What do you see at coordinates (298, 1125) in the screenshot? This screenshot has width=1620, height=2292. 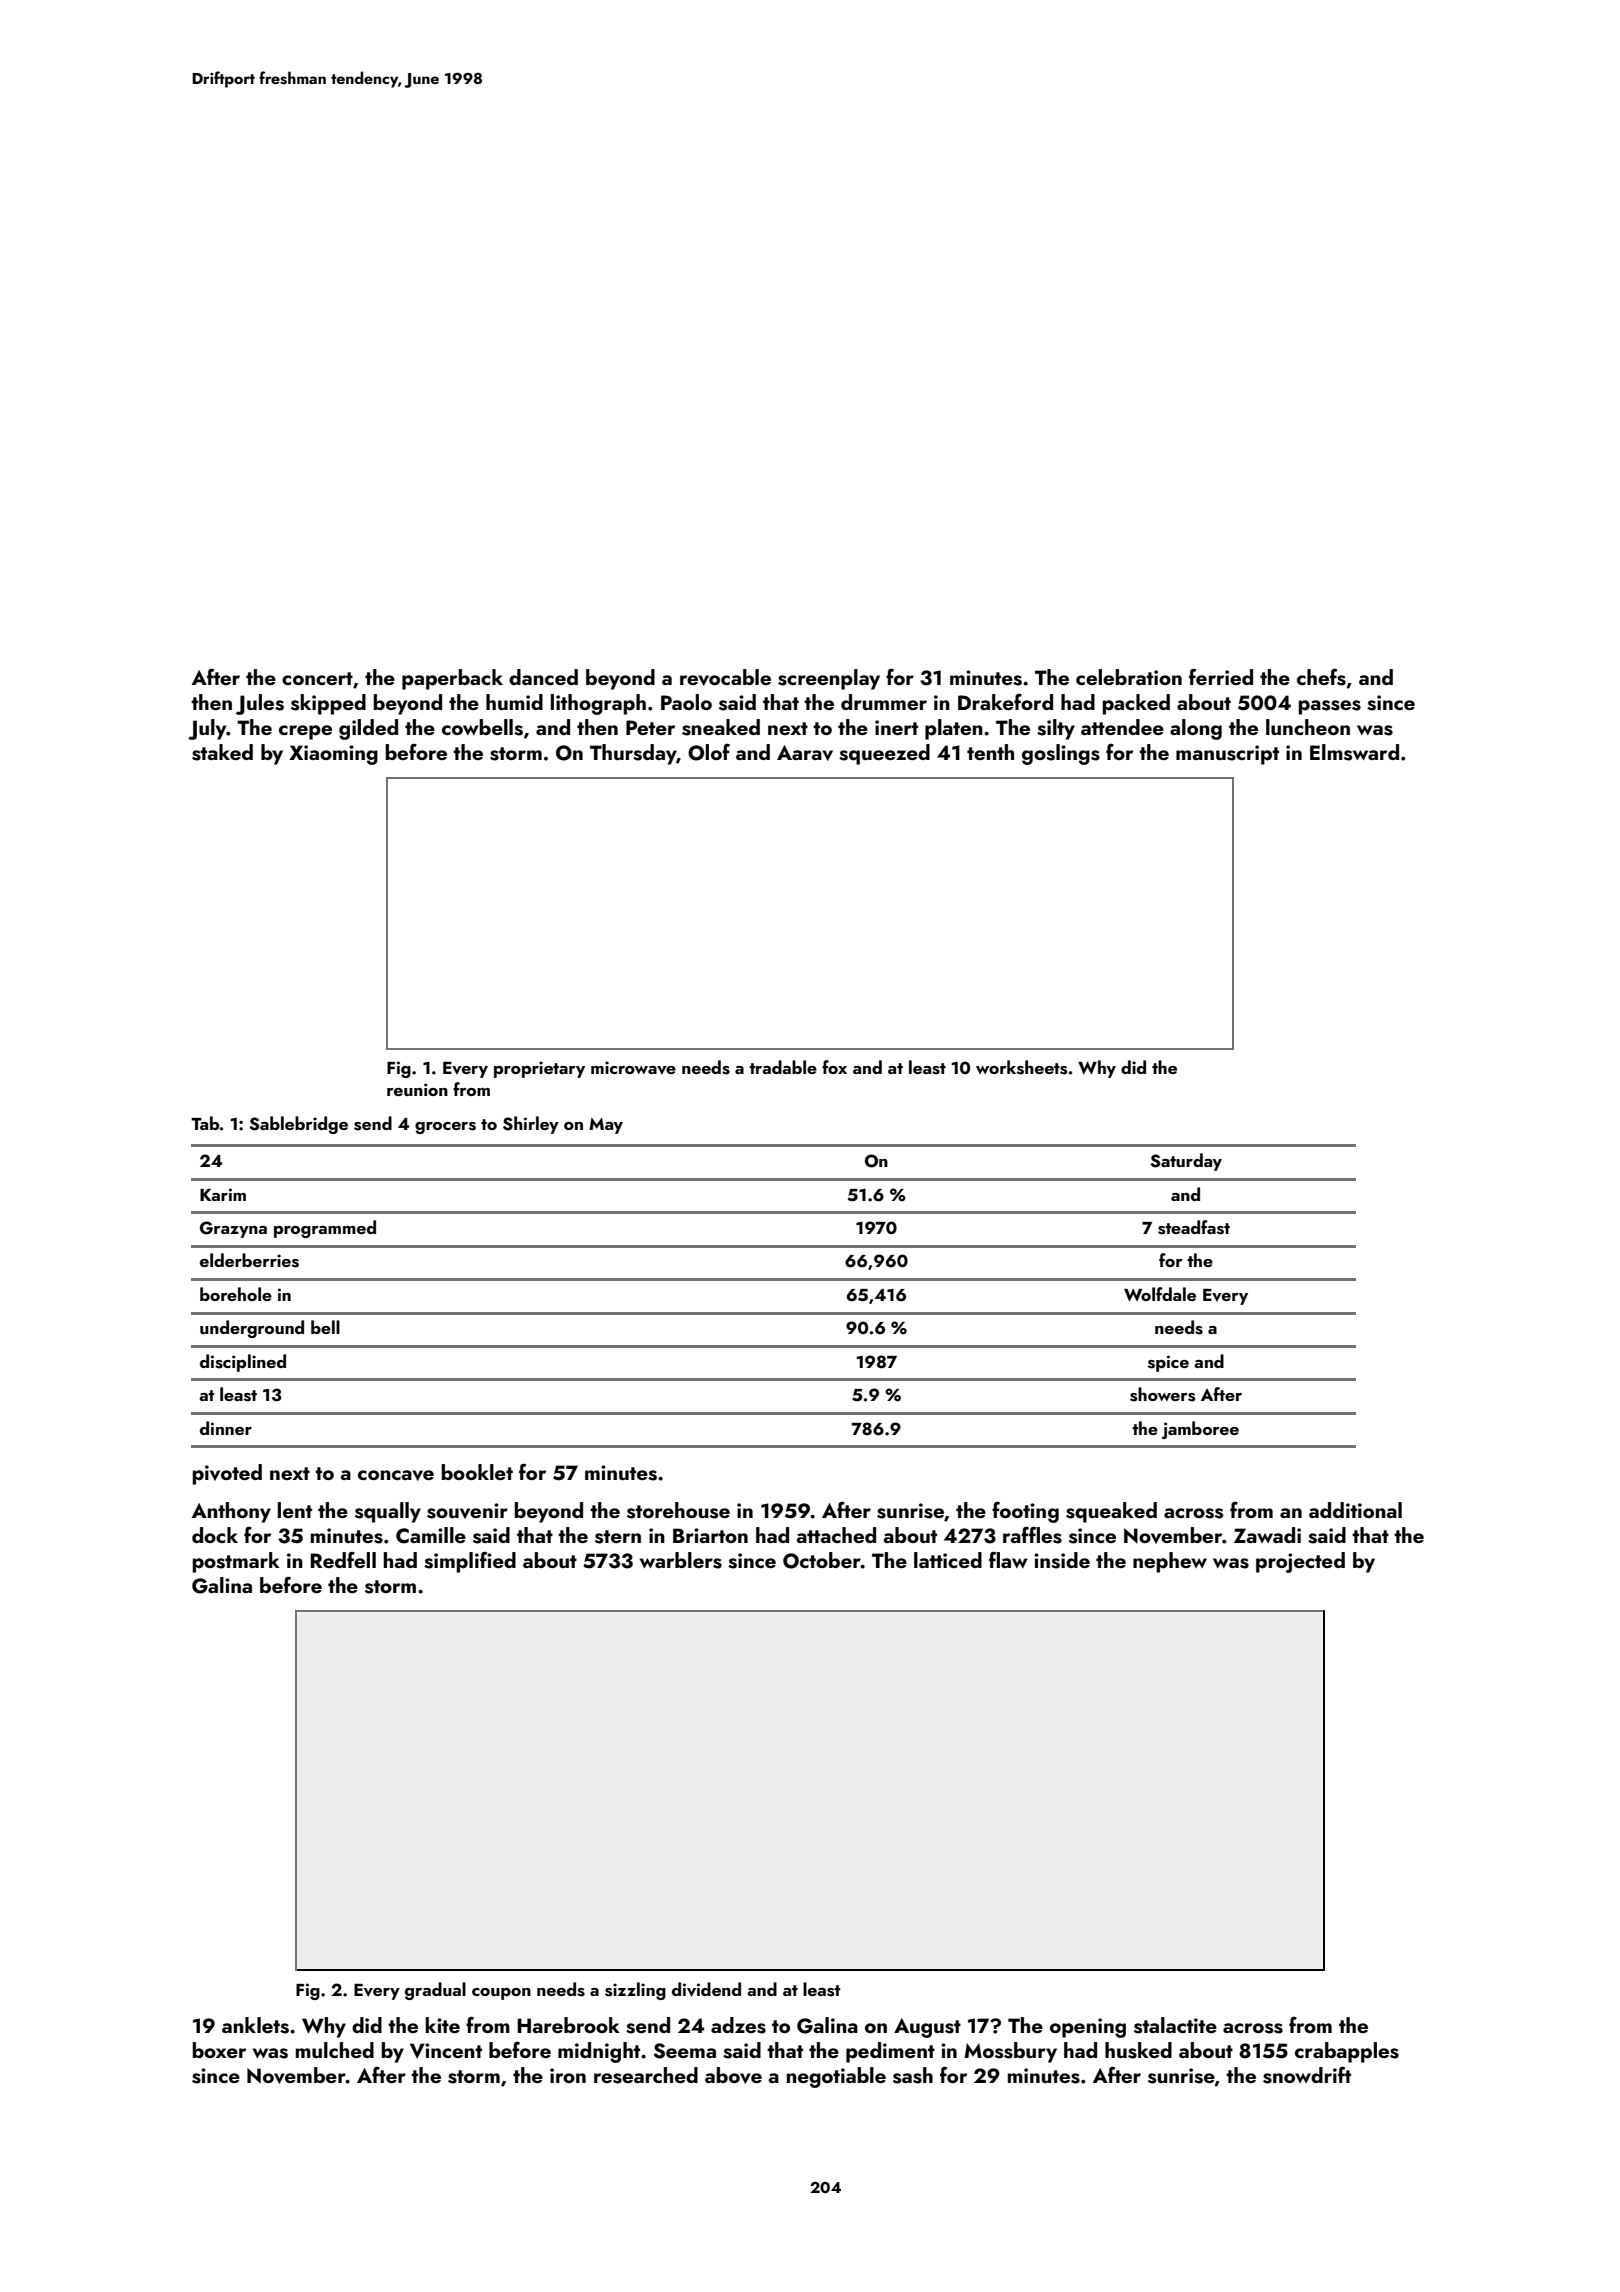 I see `Sablebridge` at bounding box center [298, 1125].
